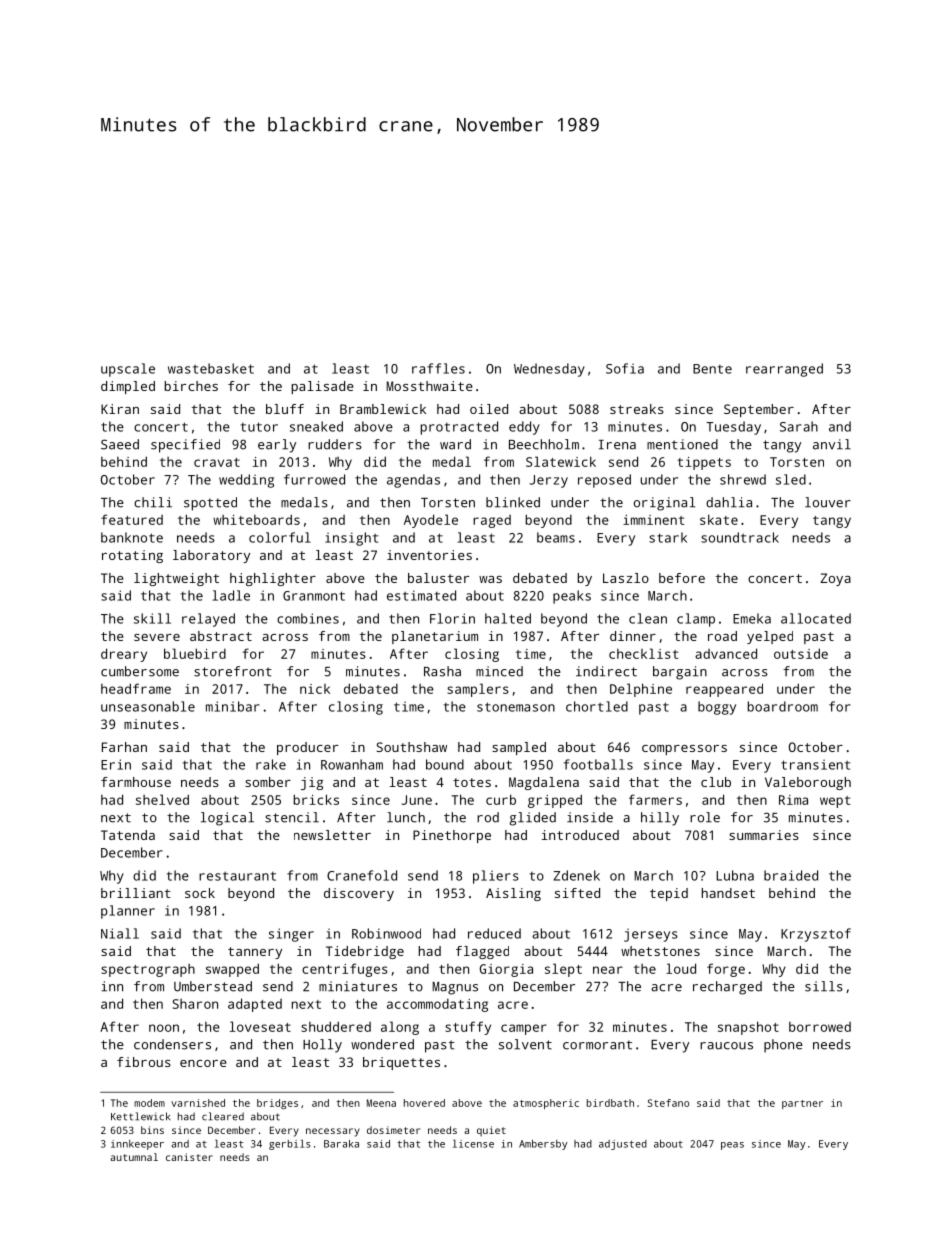  I want to click on innkeeper, so click(137, 1145).
